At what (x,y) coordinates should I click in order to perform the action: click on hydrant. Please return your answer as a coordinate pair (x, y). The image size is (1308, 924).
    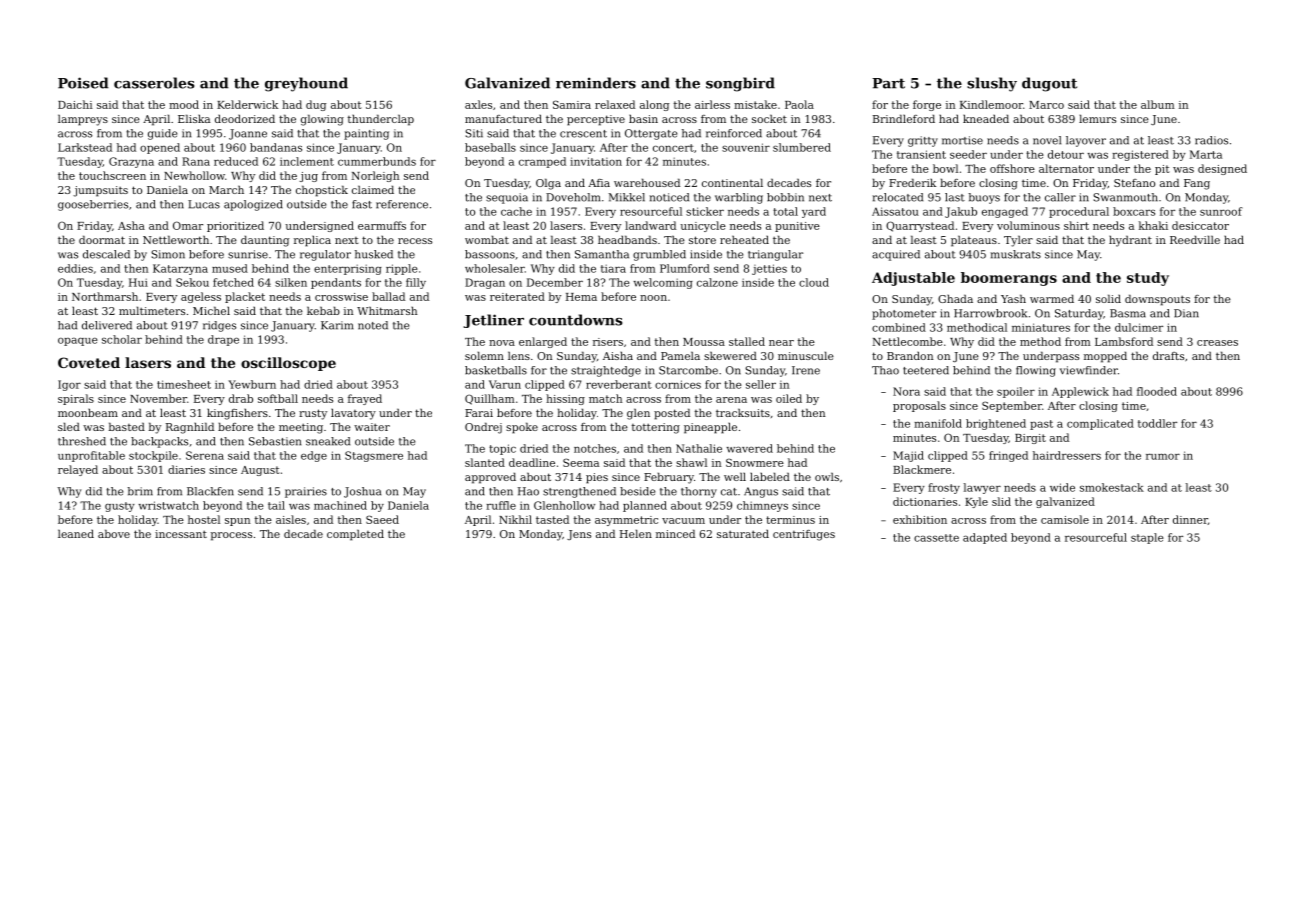
    Looking at the image, I should click on (1130, 241).
